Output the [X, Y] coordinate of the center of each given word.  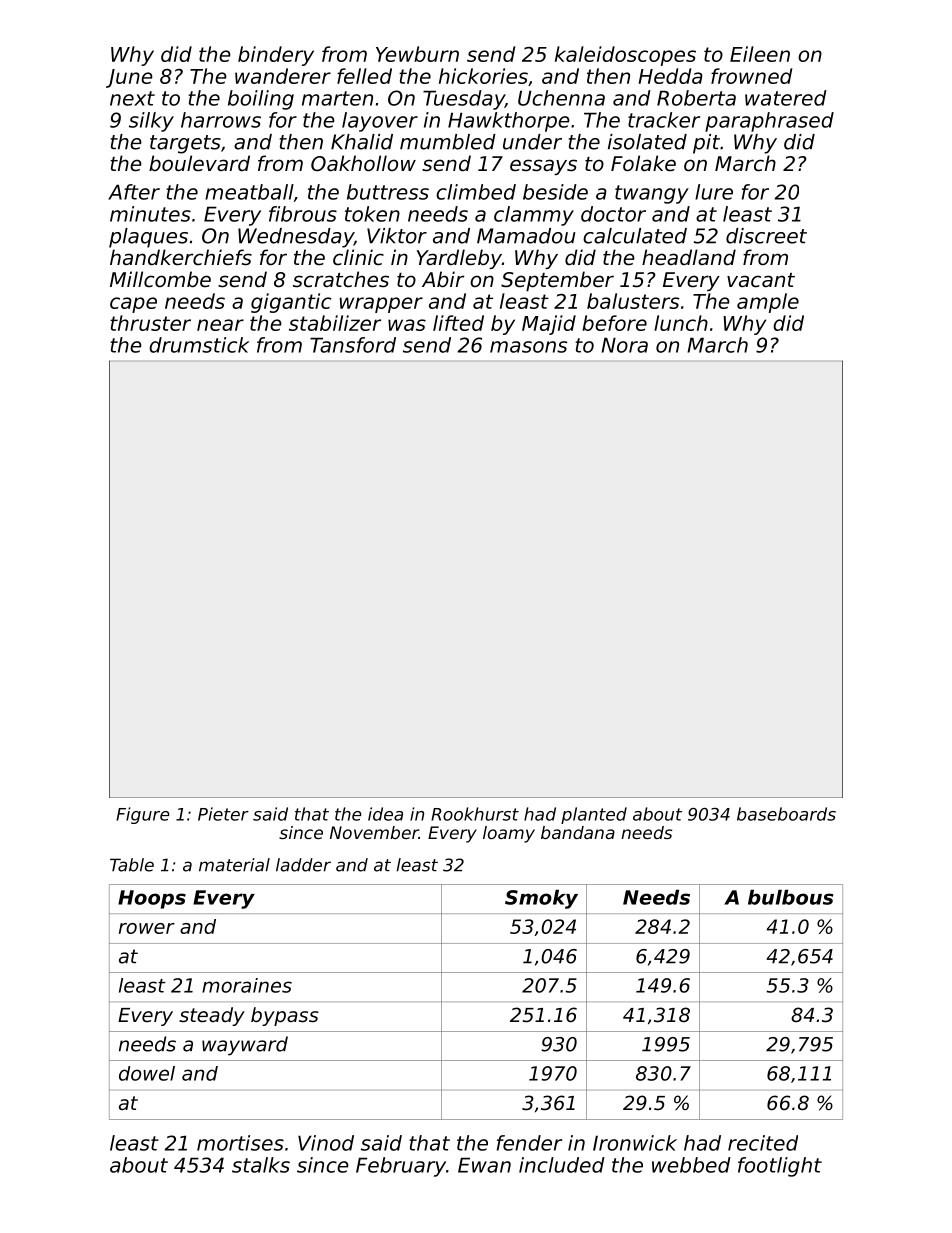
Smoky [541, 899]
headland [689, 257]
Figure [143, 815]
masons [528, 347]
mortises [240, 1143]
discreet [766, 236]
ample [768, 303]
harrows [221, 120]
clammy [534, 216]
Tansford [353, 345]
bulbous [790, 897]
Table [132, 865]
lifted [458, 323]
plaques [148, 238]
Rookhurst [475, 814]
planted [594, 815]
